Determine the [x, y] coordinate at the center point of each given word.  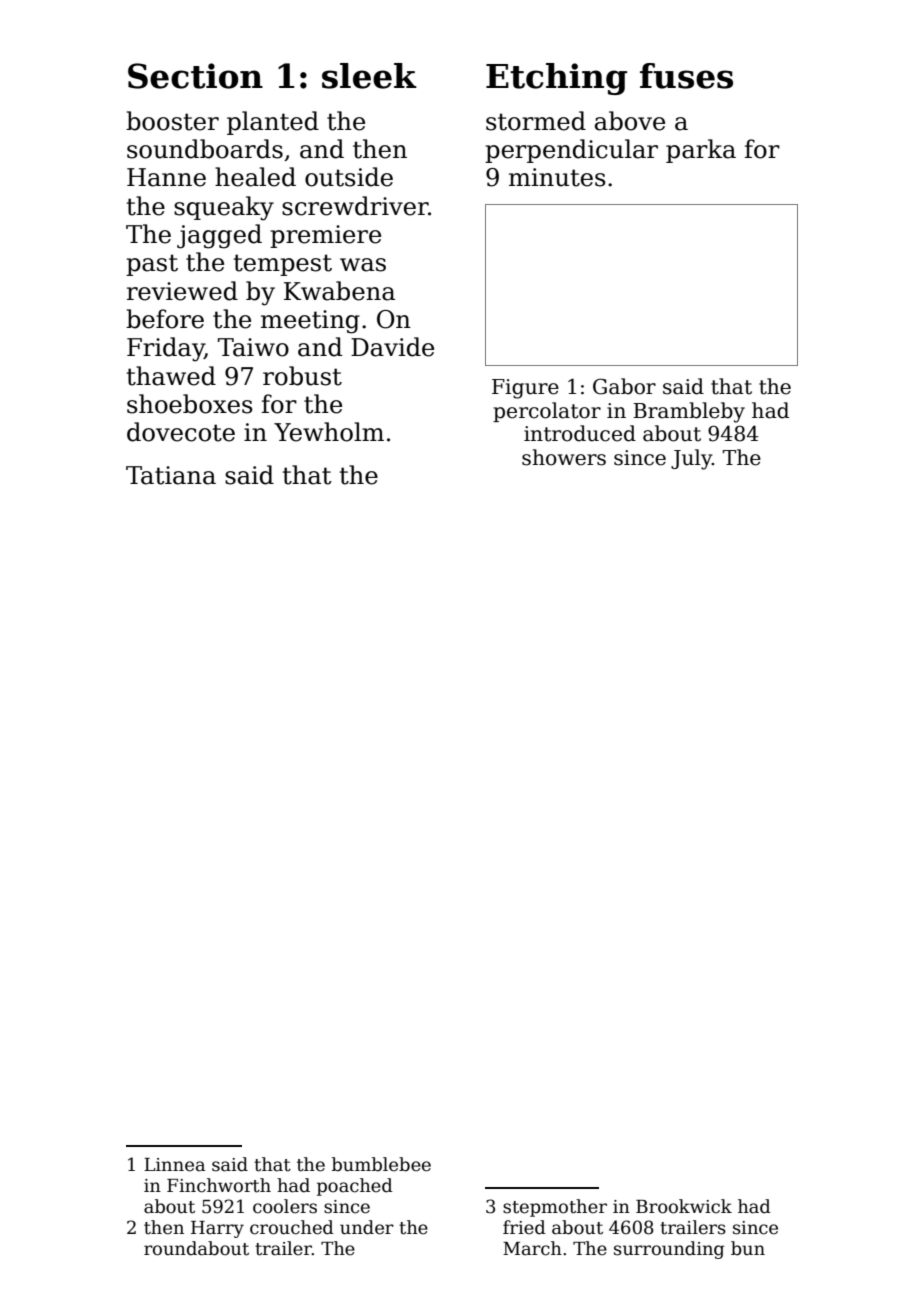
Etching [556, 79]
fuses [686, 76]
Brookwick [684, 1206]
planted [273, 123]
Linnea [174, 1165]
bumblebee [381, 1164]
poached [355, 1187]
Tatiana [171, 475]
